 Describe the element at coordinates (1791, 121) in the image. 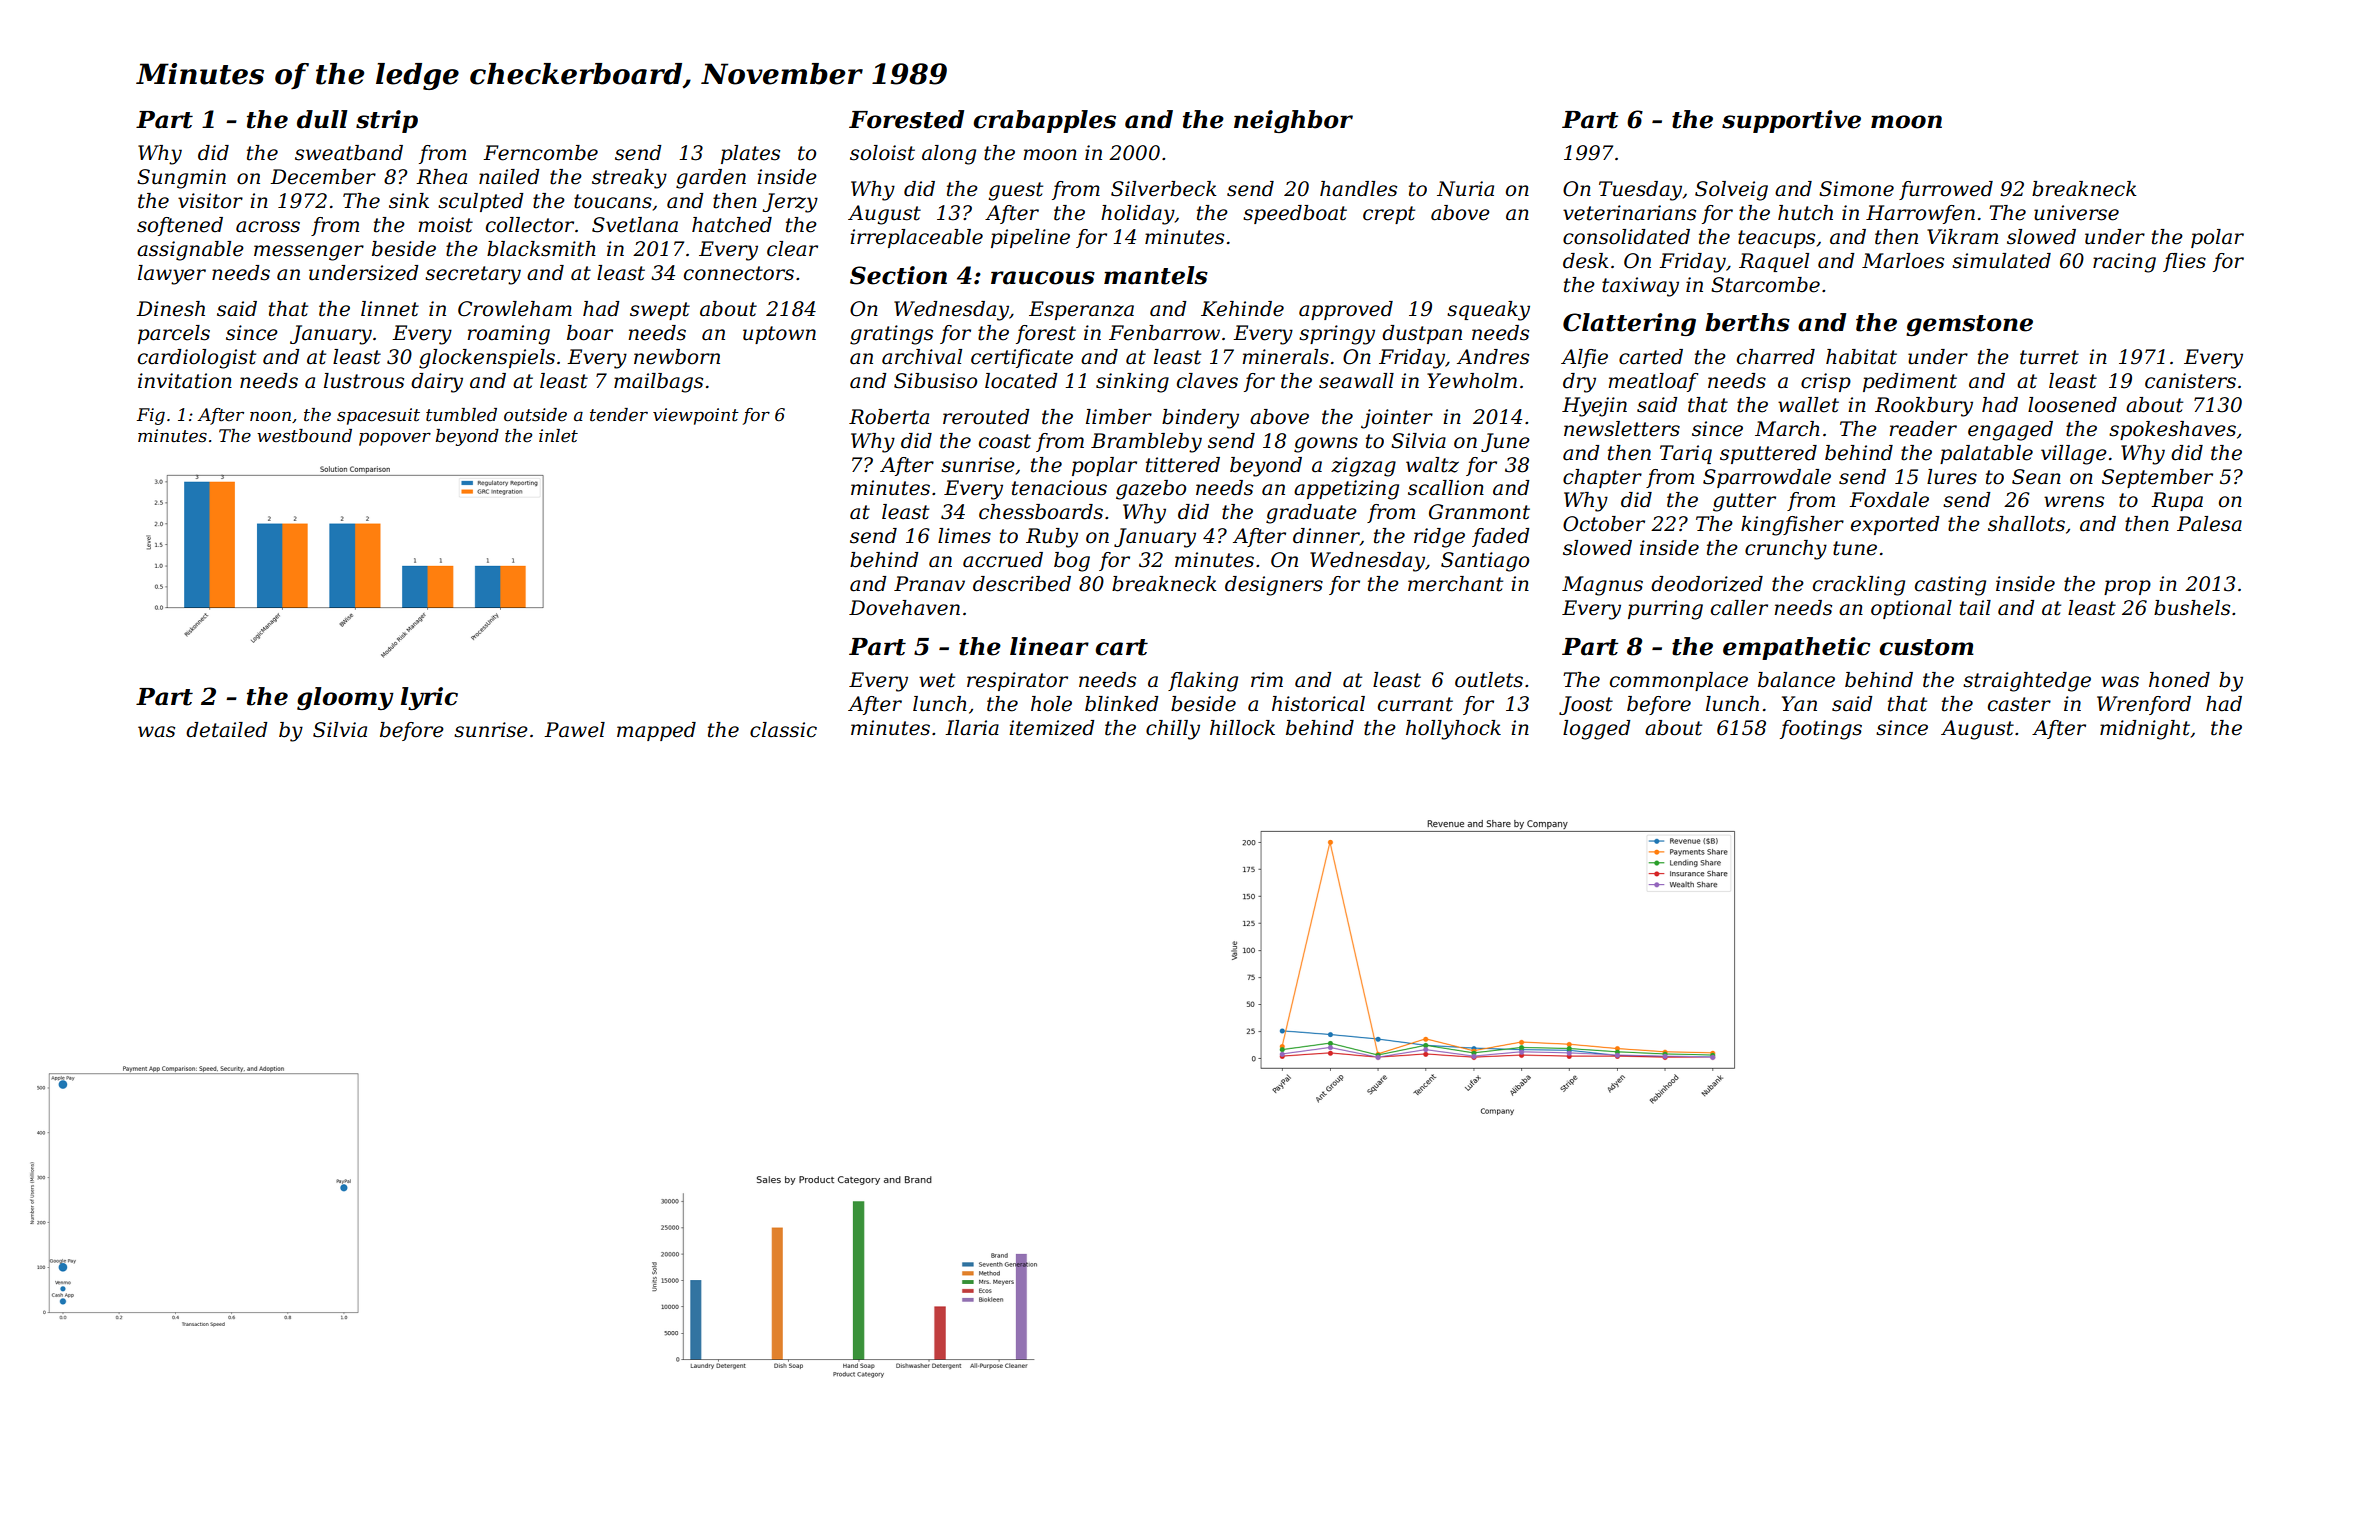

I see `supportive` at that location.
